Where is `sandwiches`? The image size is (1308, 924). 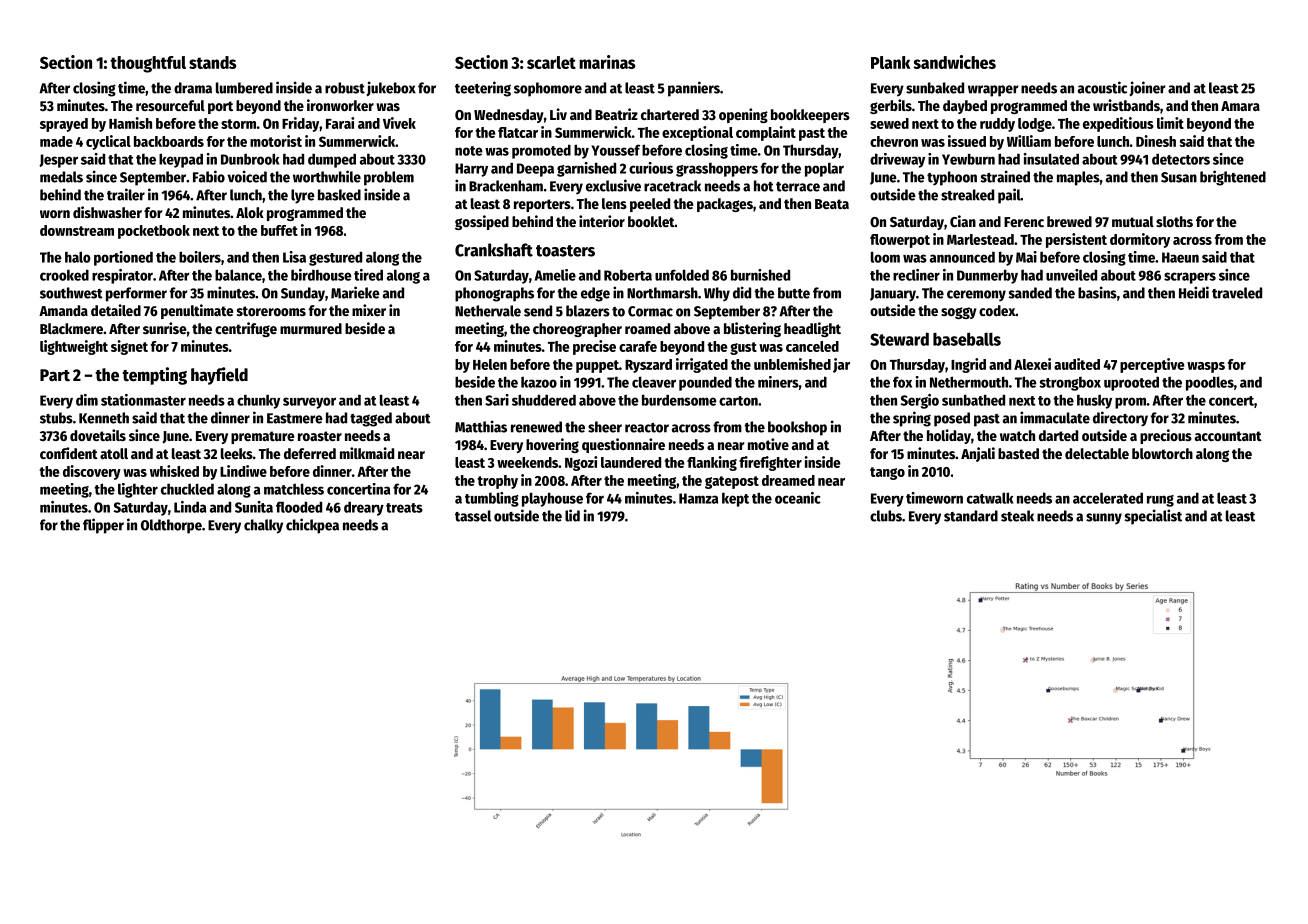
sandwiches is located at coordinates (954, 62).
